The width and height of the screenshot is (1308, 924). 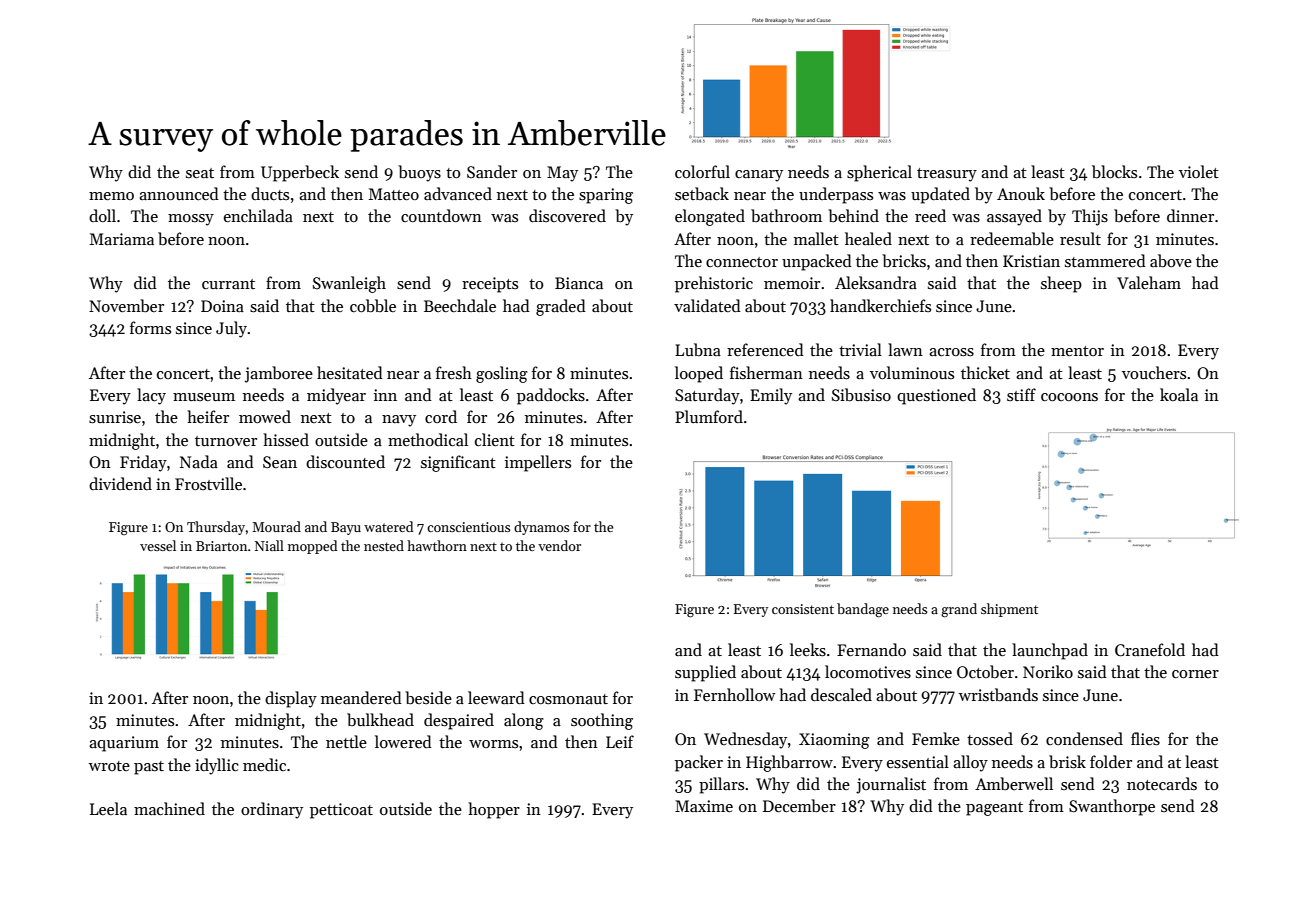 What do you see at coordinates (1069, 397) in the screenshot?
I see `cocoons` at bounding box center [1069, 397].
